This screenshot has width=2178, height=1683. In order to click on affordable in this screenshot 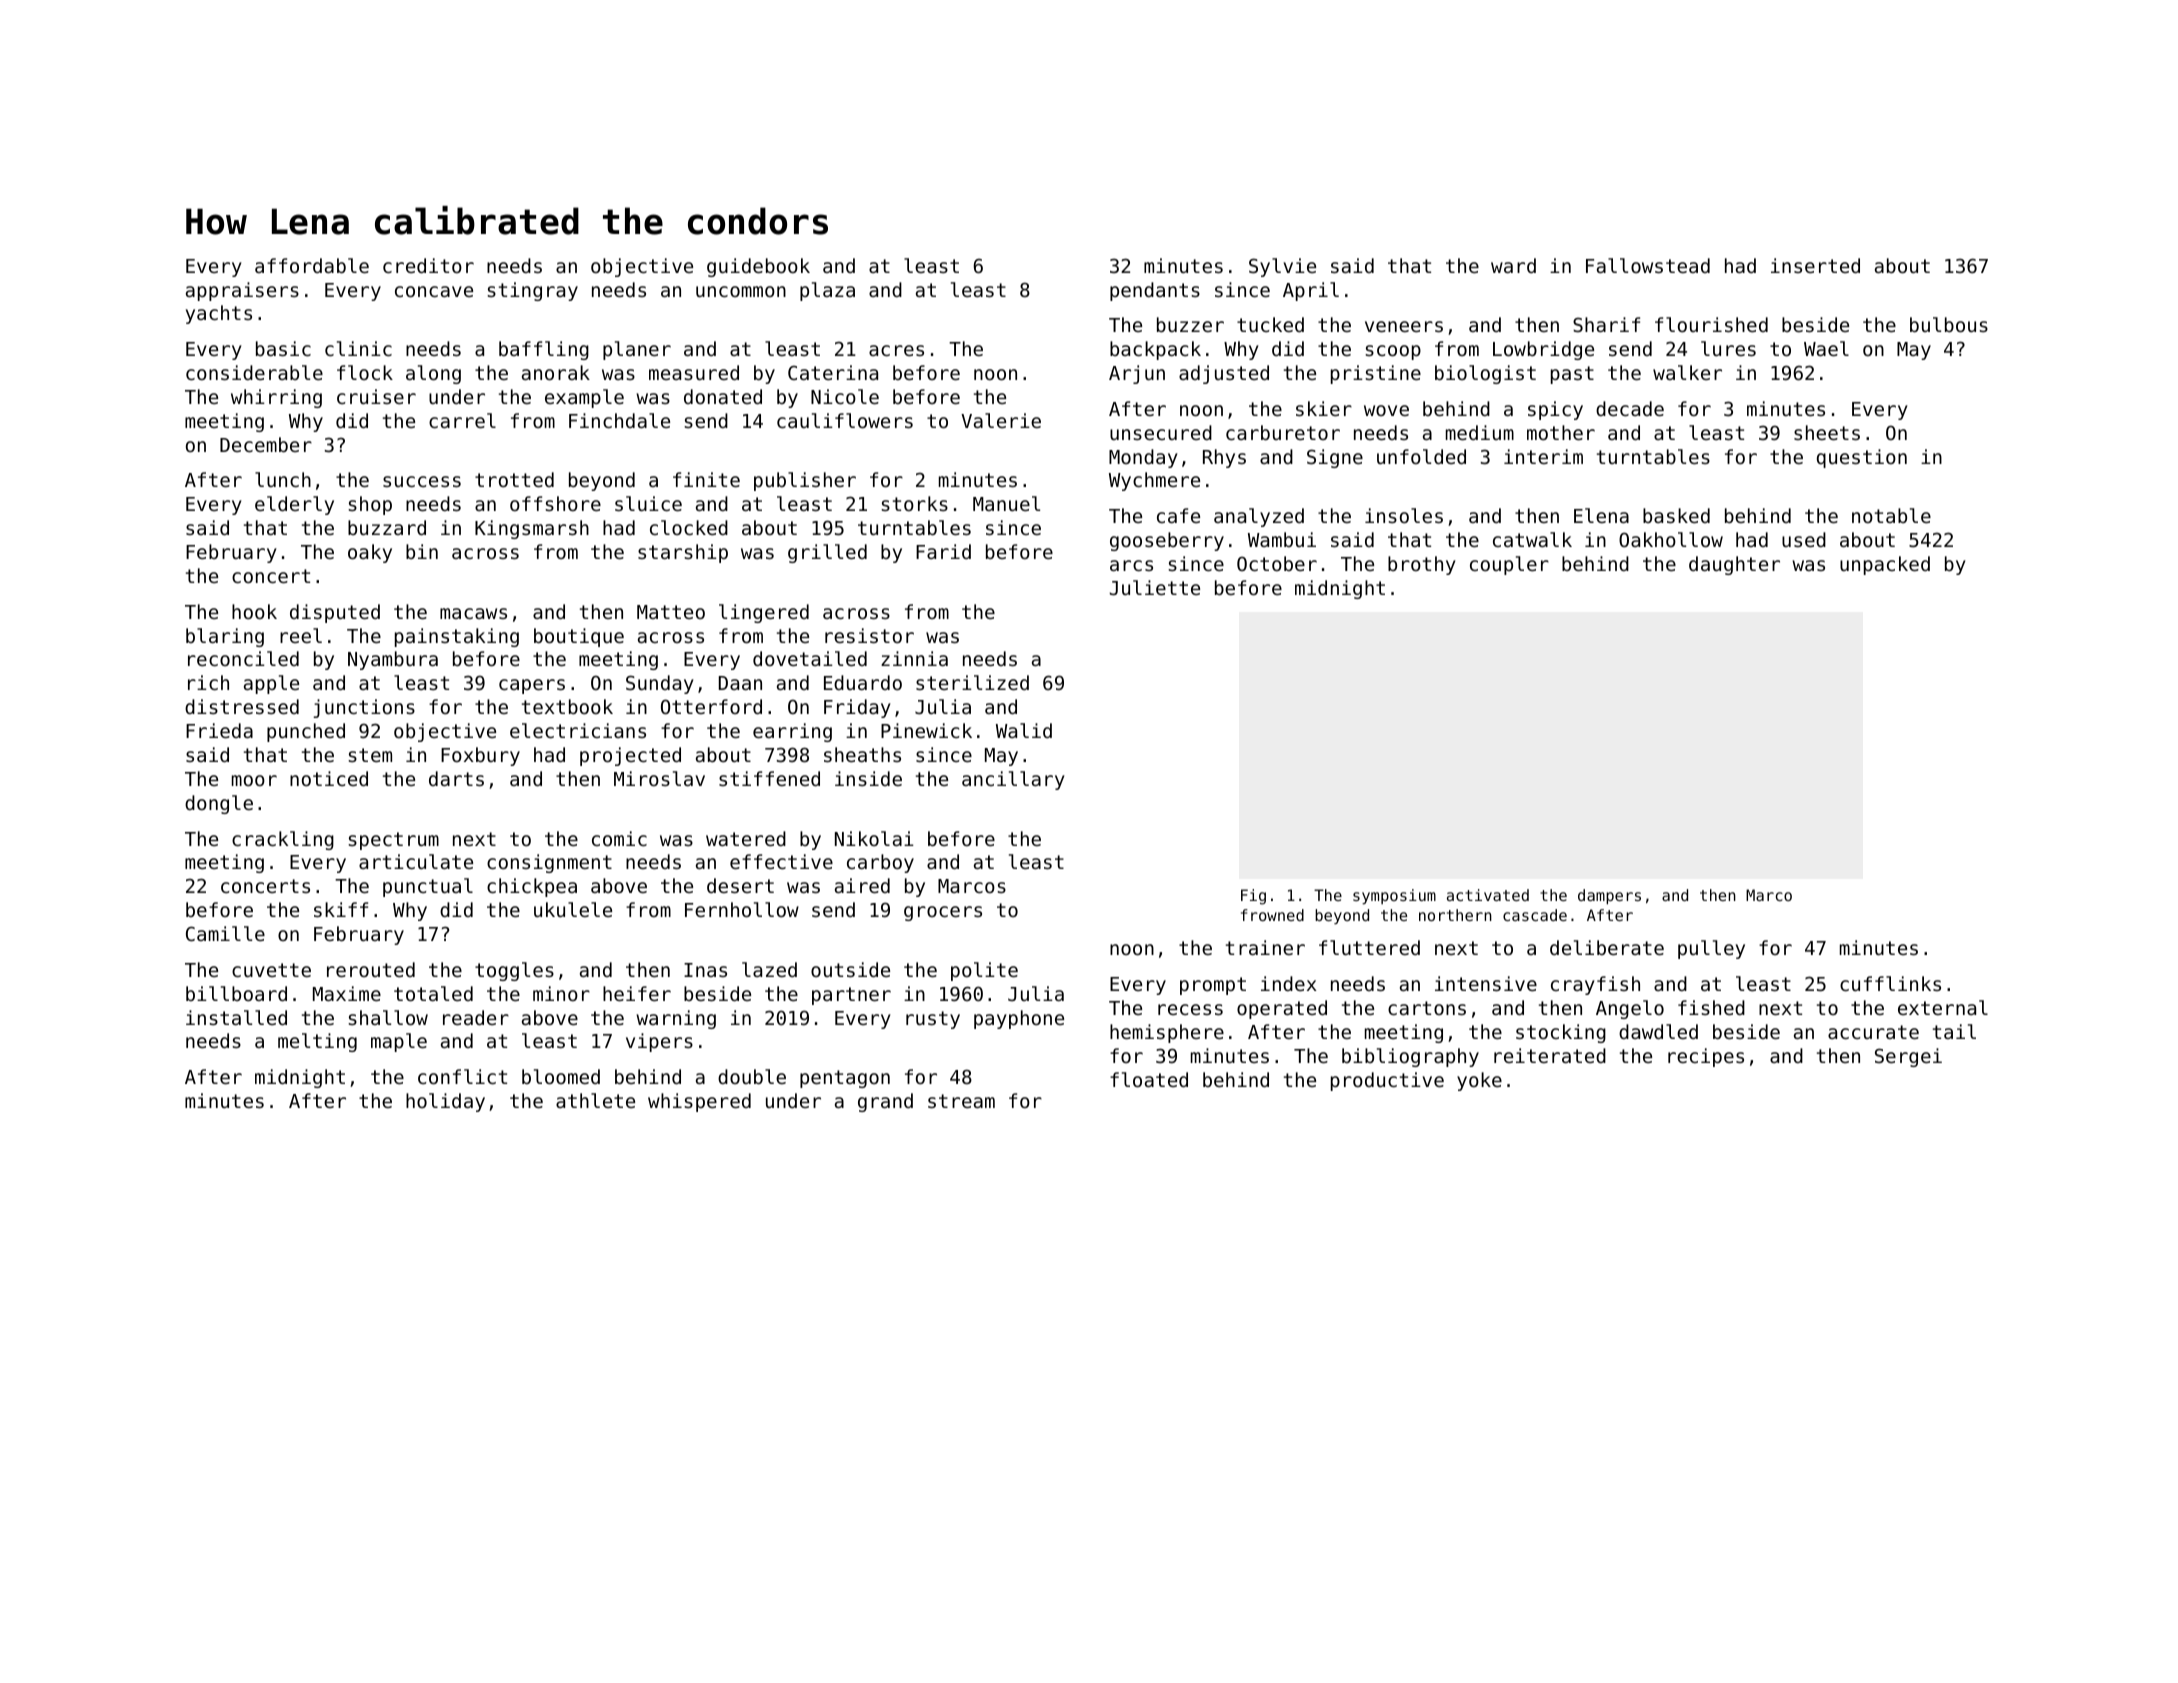, I will do `click(312, 265)`.
